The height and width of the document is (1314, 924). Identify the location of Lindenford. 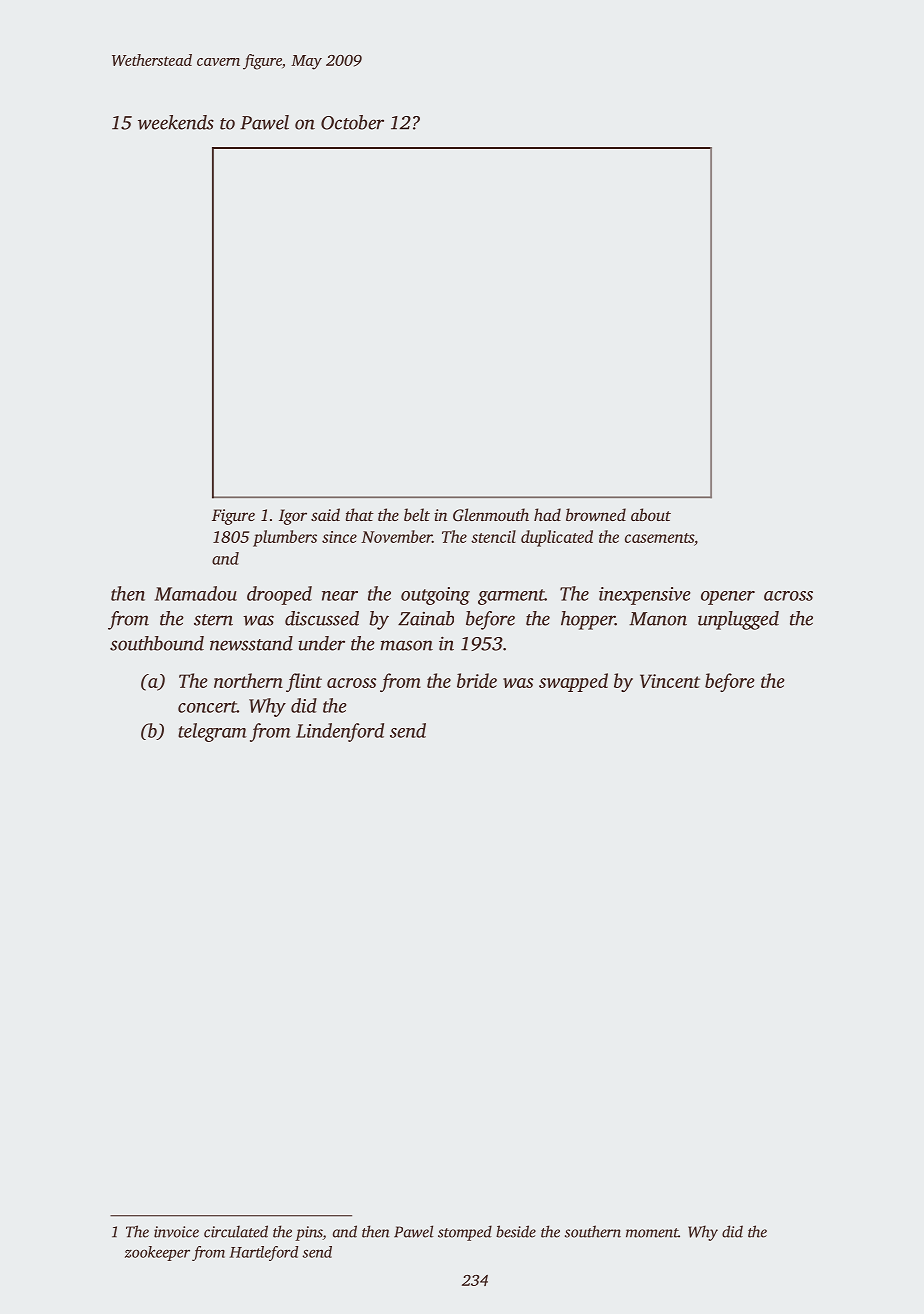
(340, 732).
